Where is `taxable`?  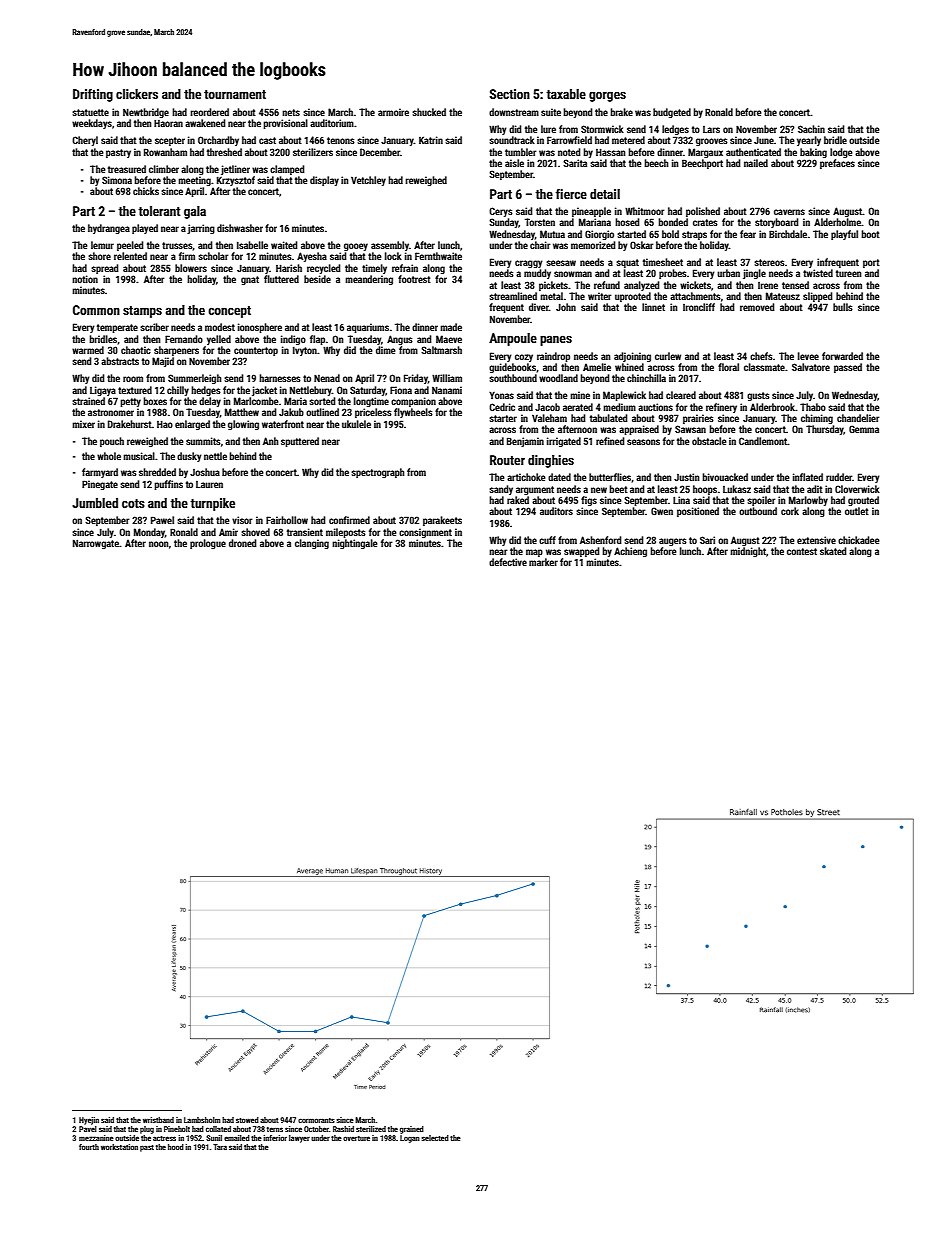 taxable is located at coordinates (566, 94).
